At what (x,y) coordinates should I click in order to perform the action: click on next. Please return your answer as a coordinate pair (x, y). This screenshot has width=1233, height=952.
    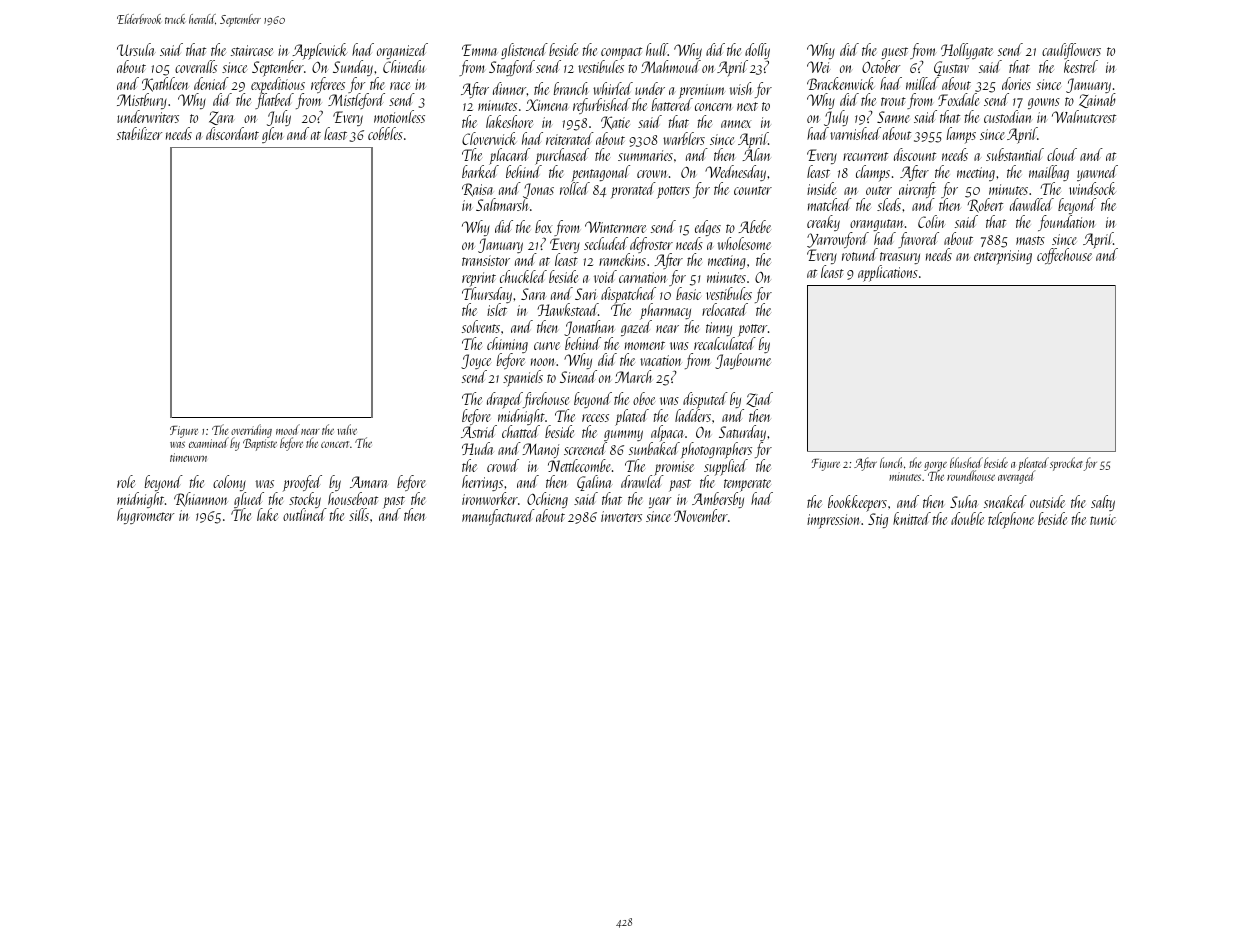
    Looking at the image, I should click on (747, 106).
